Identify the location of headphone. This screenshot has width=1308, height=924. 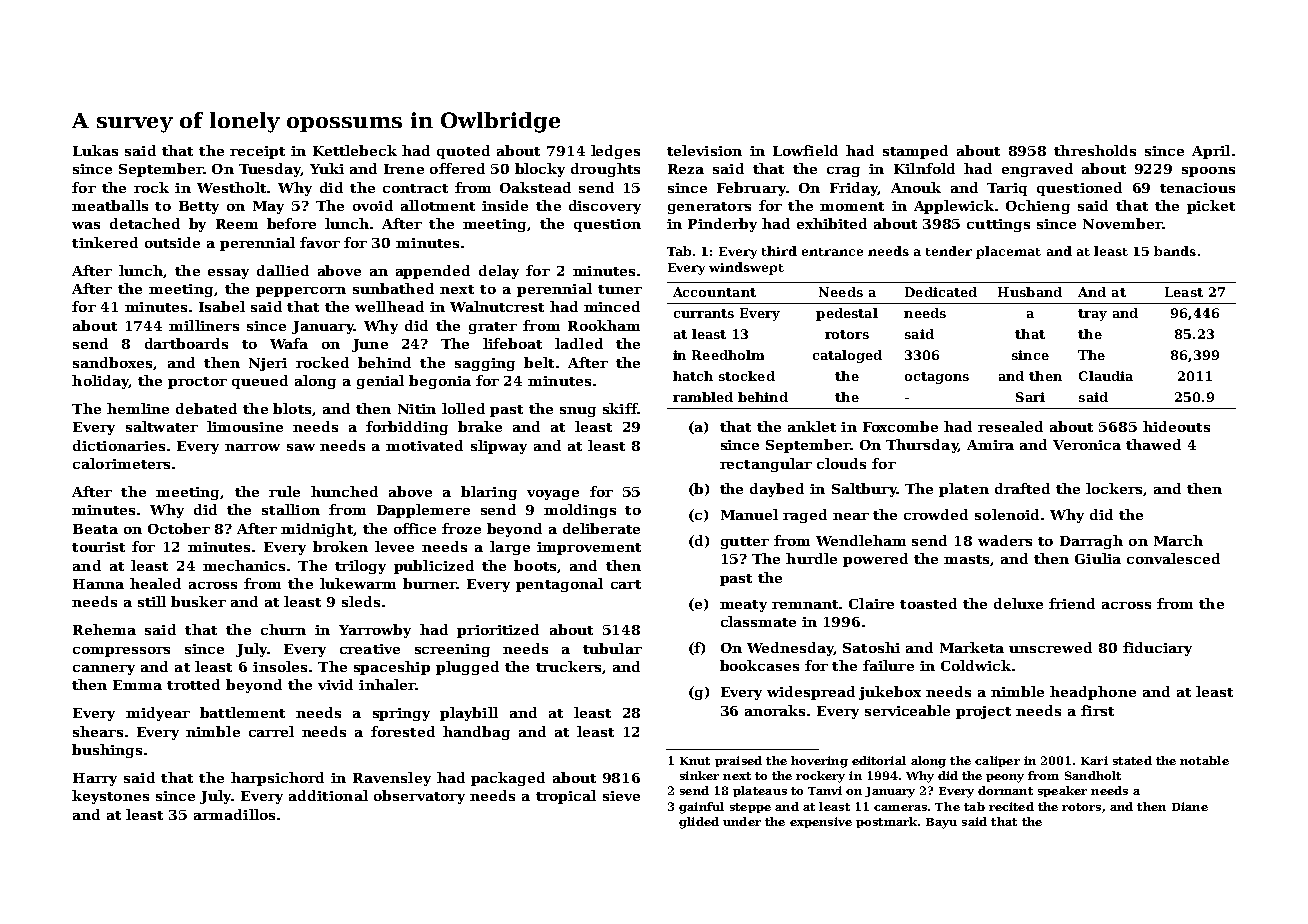
(1093, 693).
